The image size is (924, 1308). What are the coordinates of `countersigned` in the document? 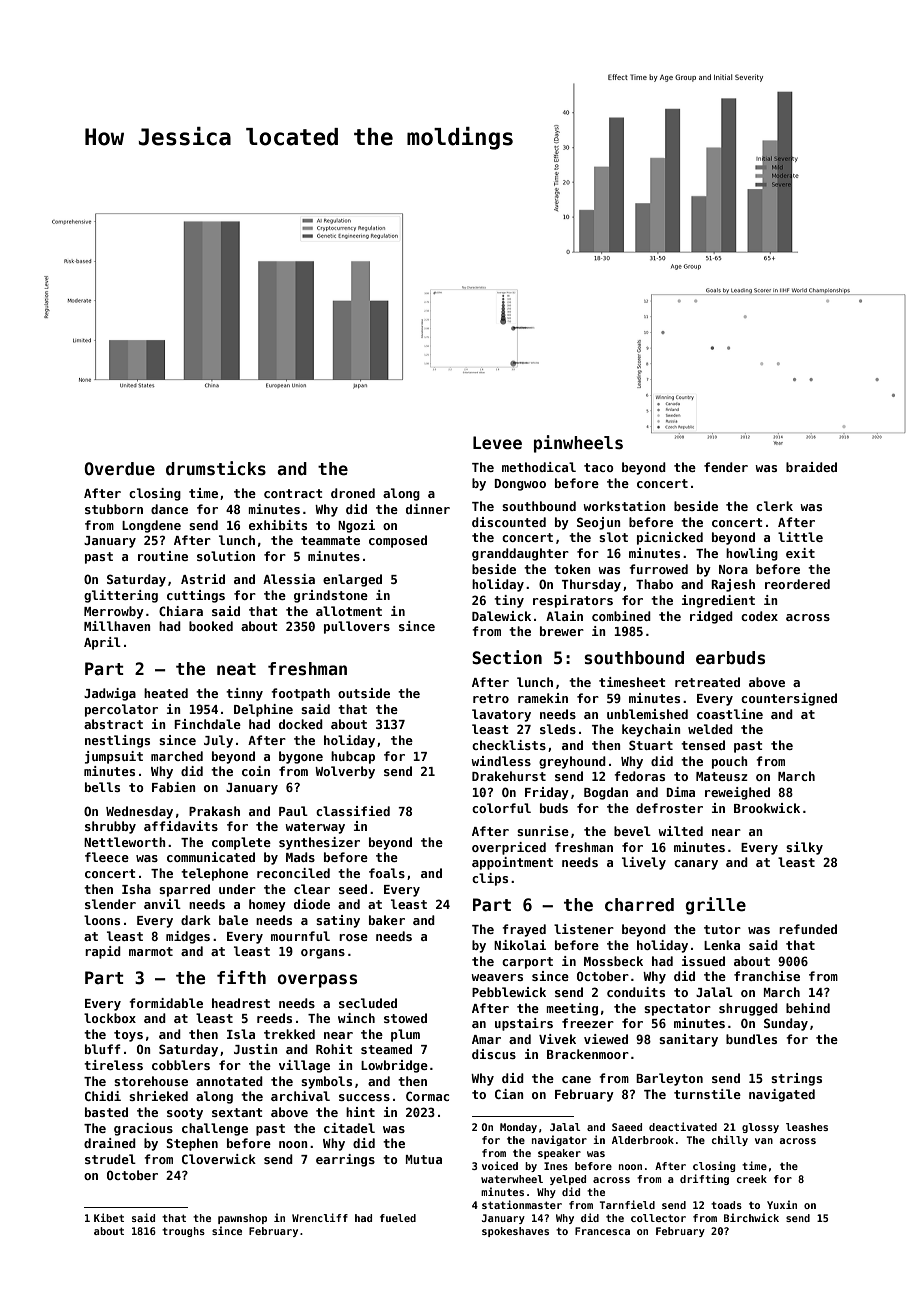 It's located at (789, 699).
